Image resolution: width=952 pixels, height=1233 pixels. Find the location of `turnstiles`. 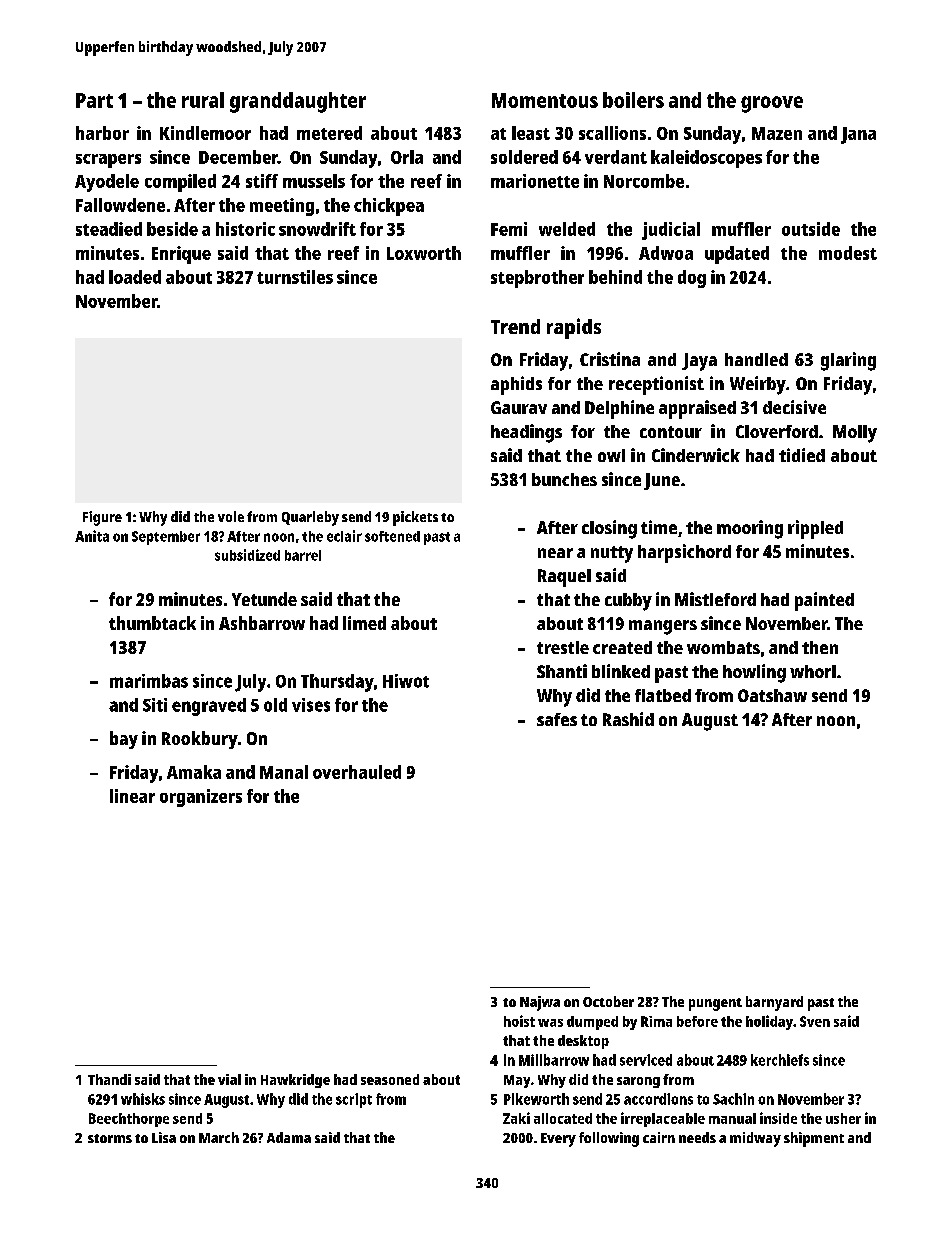

turnstiles is located at coordinates (295, 277).
